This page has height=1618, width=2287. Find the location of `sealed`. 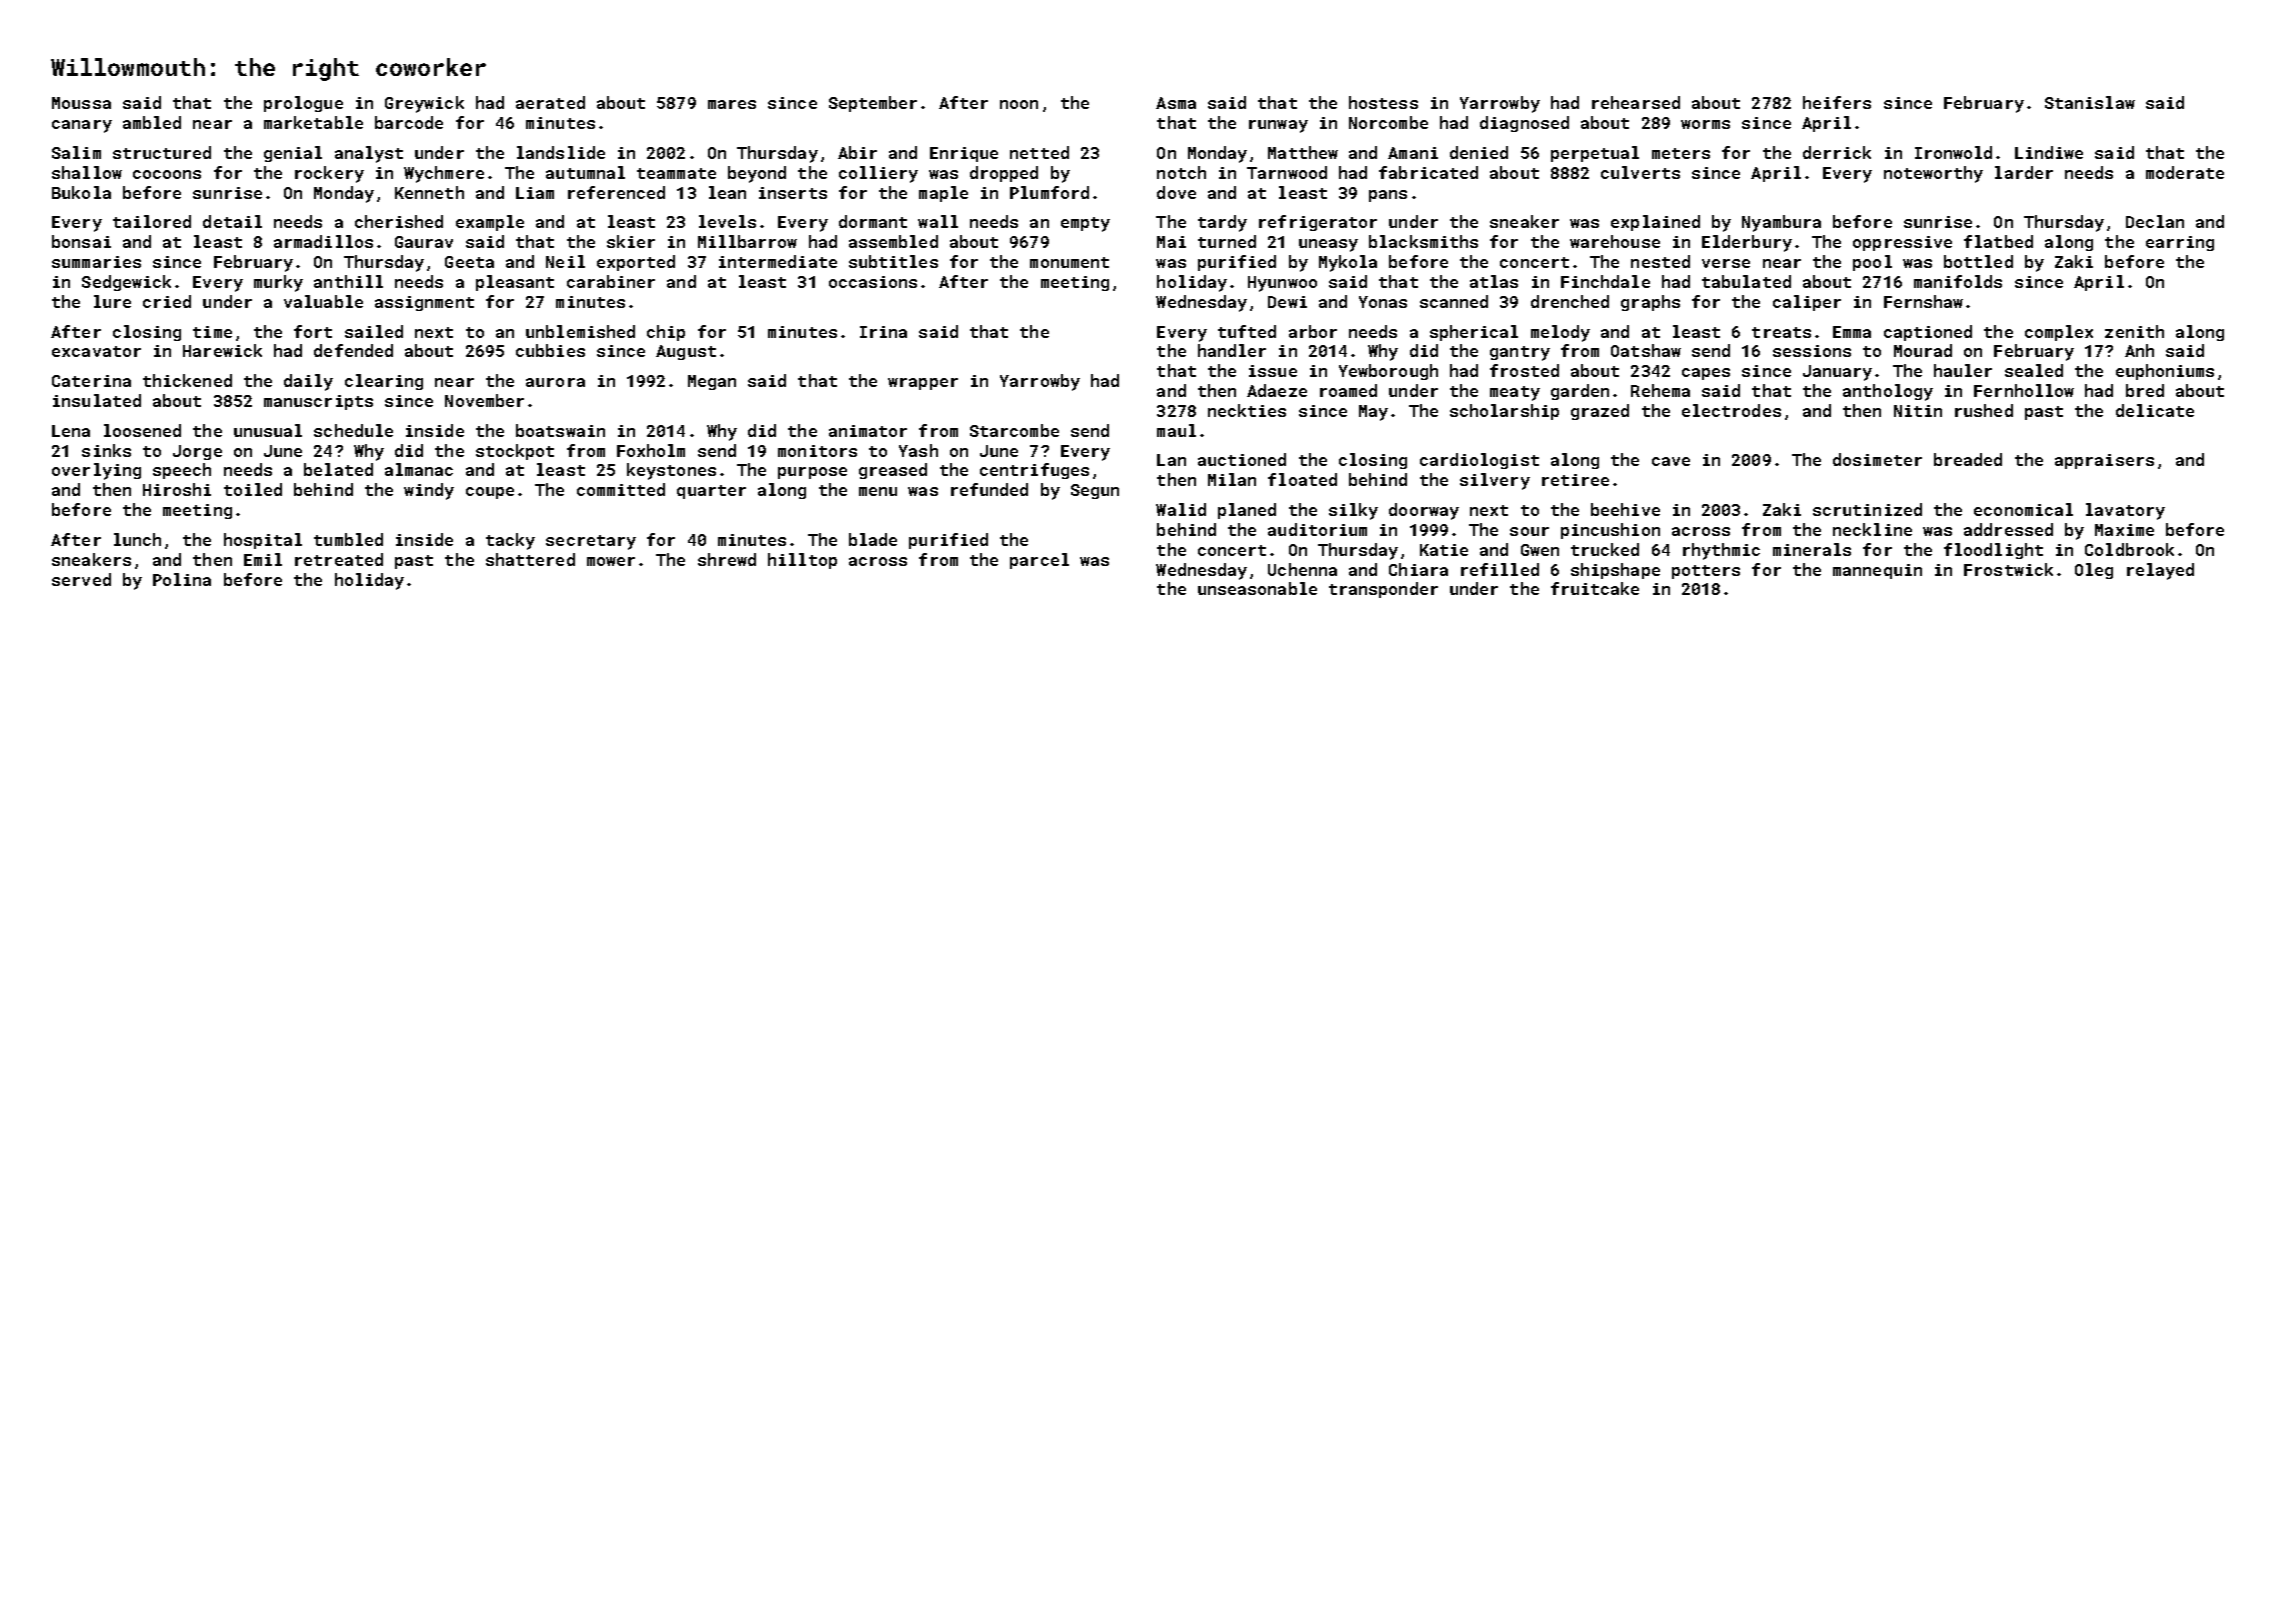

sealed is located at coordinates (2034, 370).
